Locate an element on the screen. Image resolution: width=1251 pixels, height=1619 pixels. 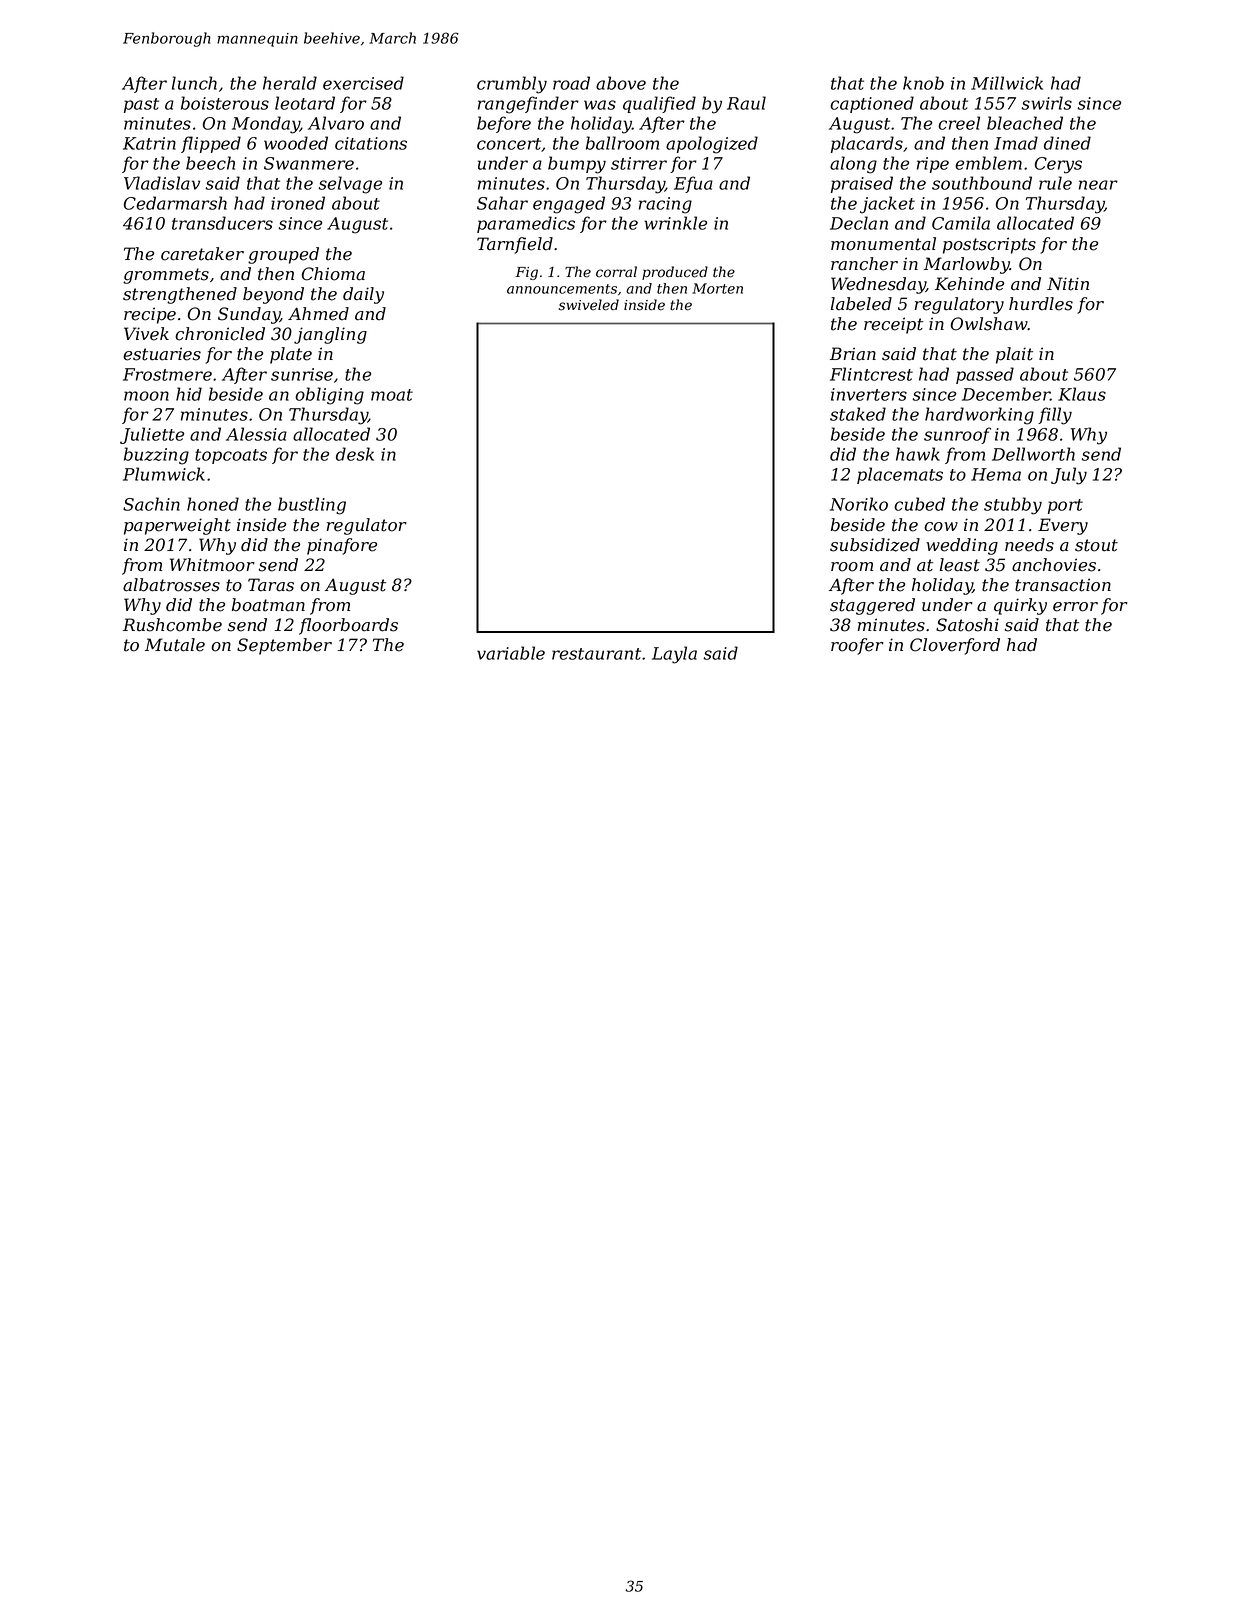
Sahar is located at coordinates (502, 203).
